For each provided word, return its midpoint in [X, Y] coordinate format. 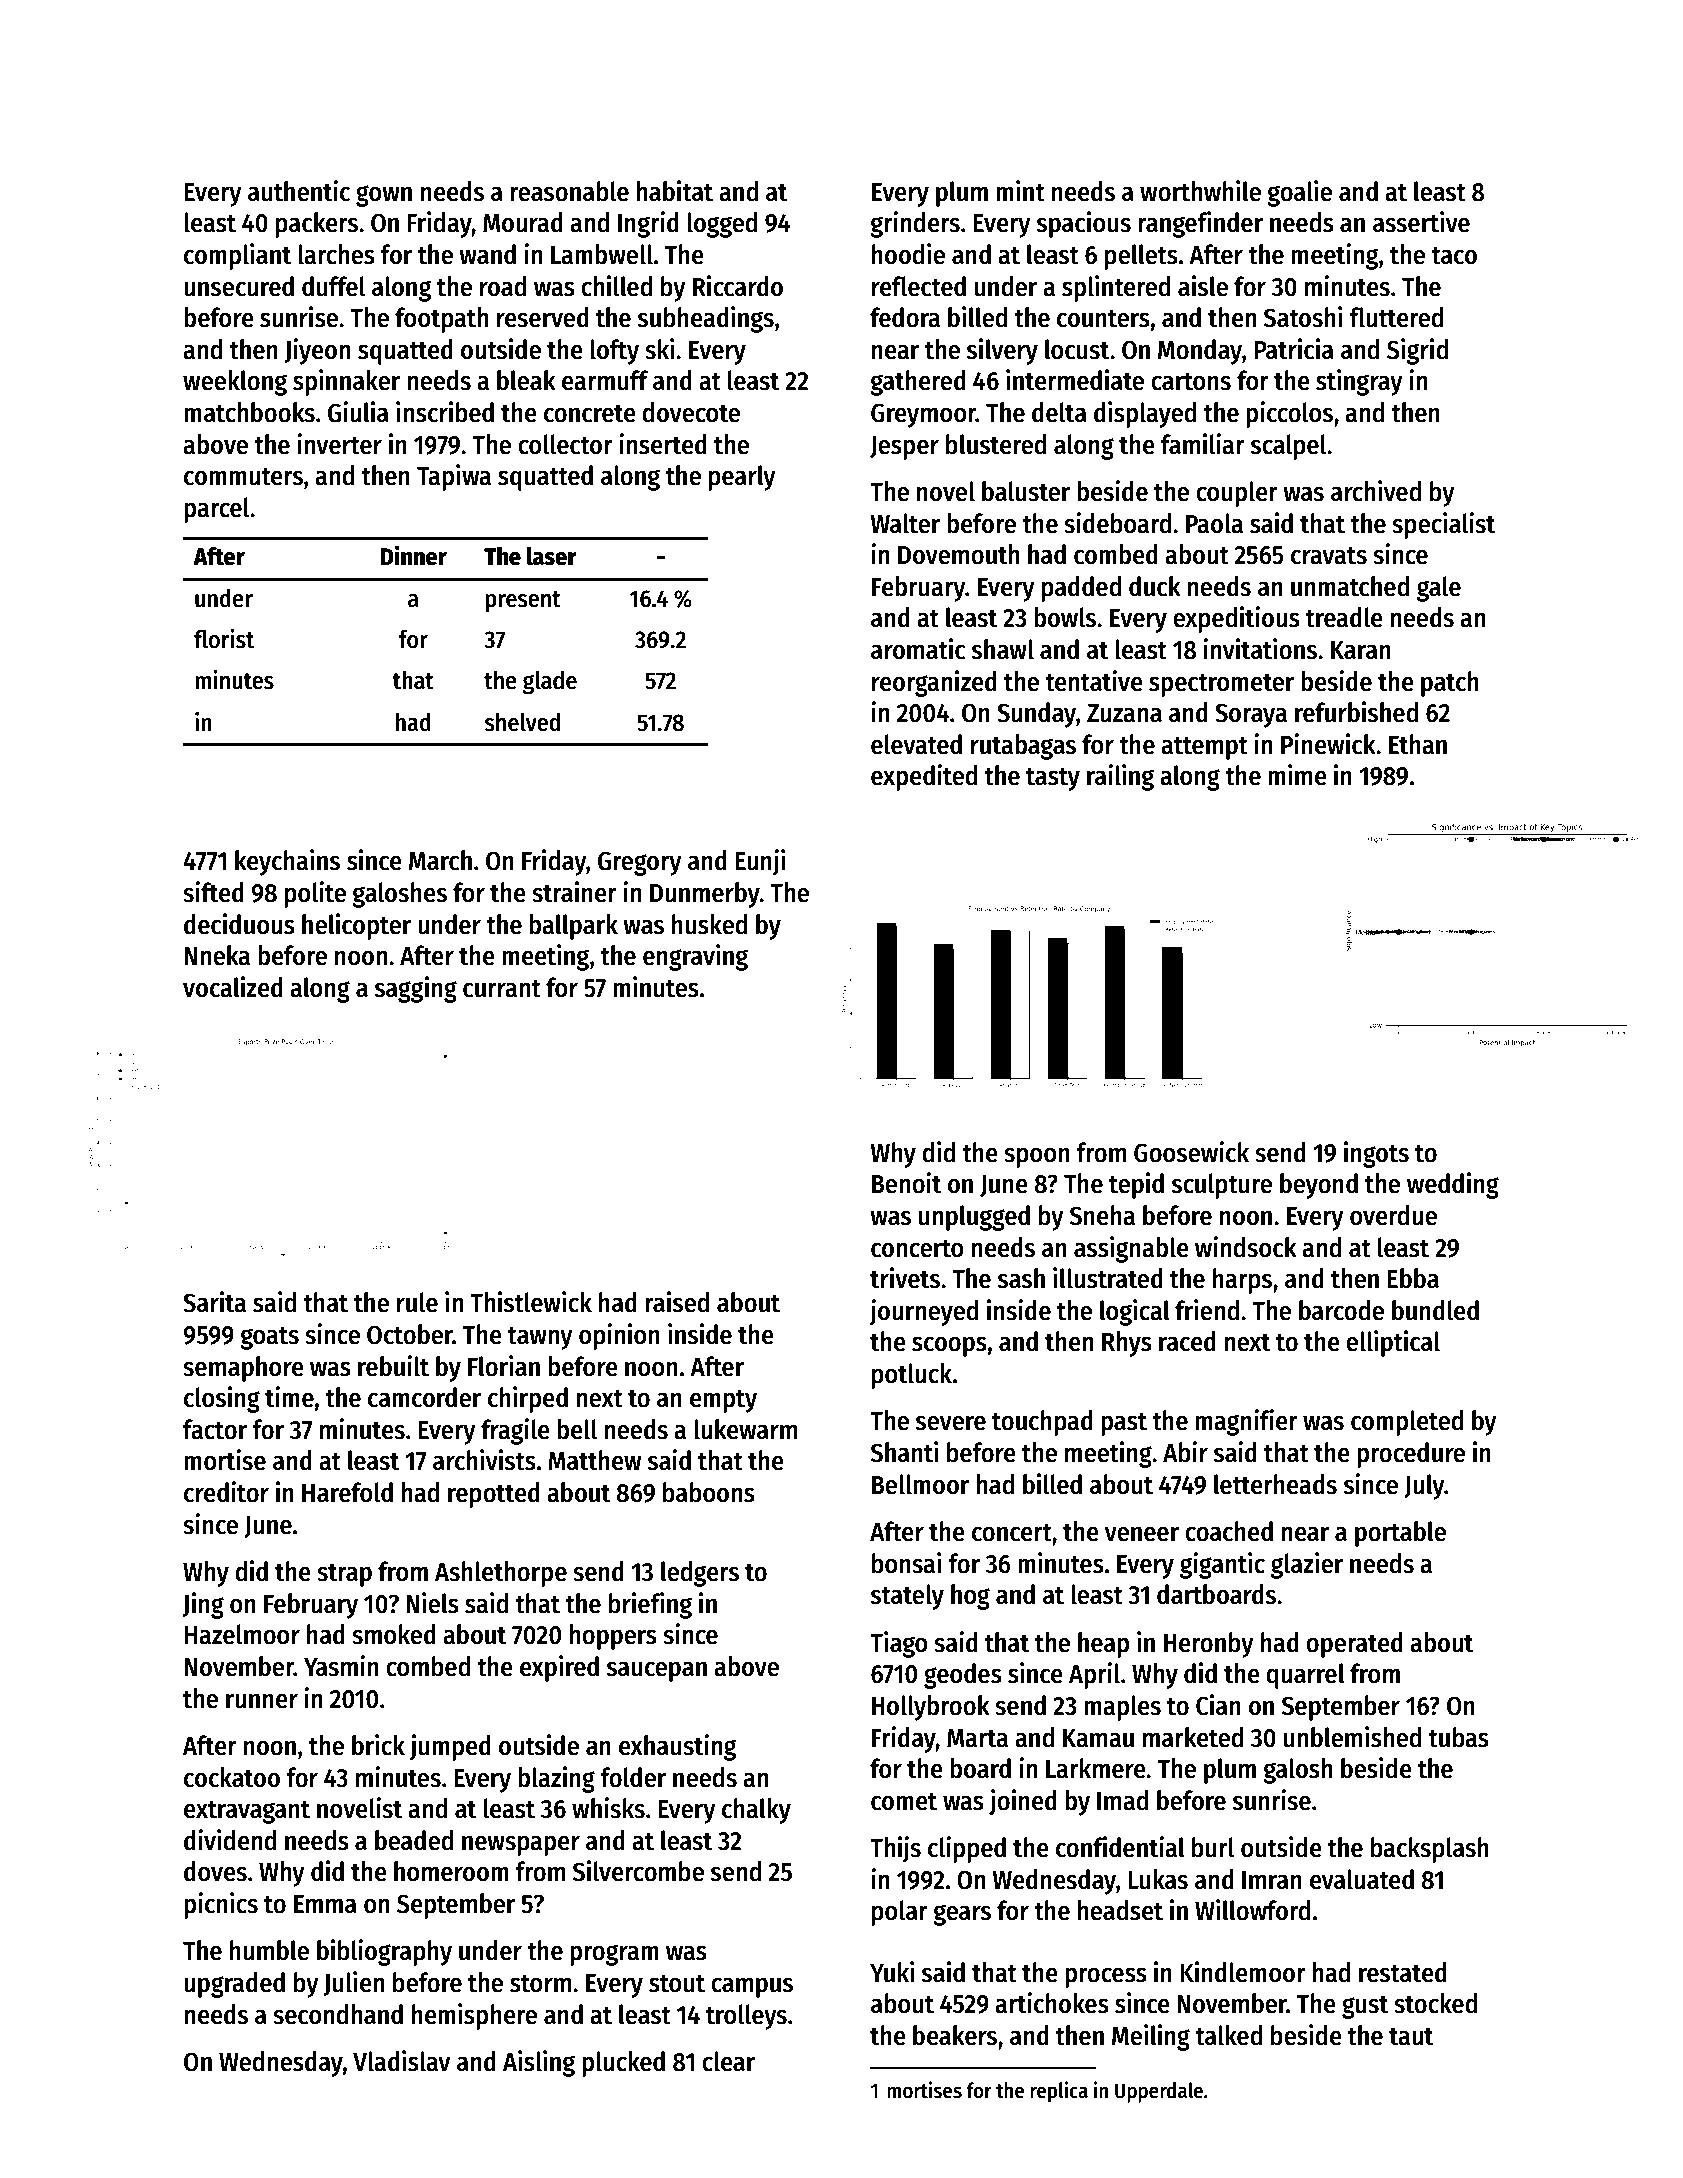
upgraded [234, 1985]
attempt [1204, 748]
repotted [494, 1495]
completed [1407, 1423]
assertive [1421, 222]
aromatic [918, 649]
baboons [709, 1492]
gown [384, 196]
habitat [674, 191]
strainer [574, 892]
